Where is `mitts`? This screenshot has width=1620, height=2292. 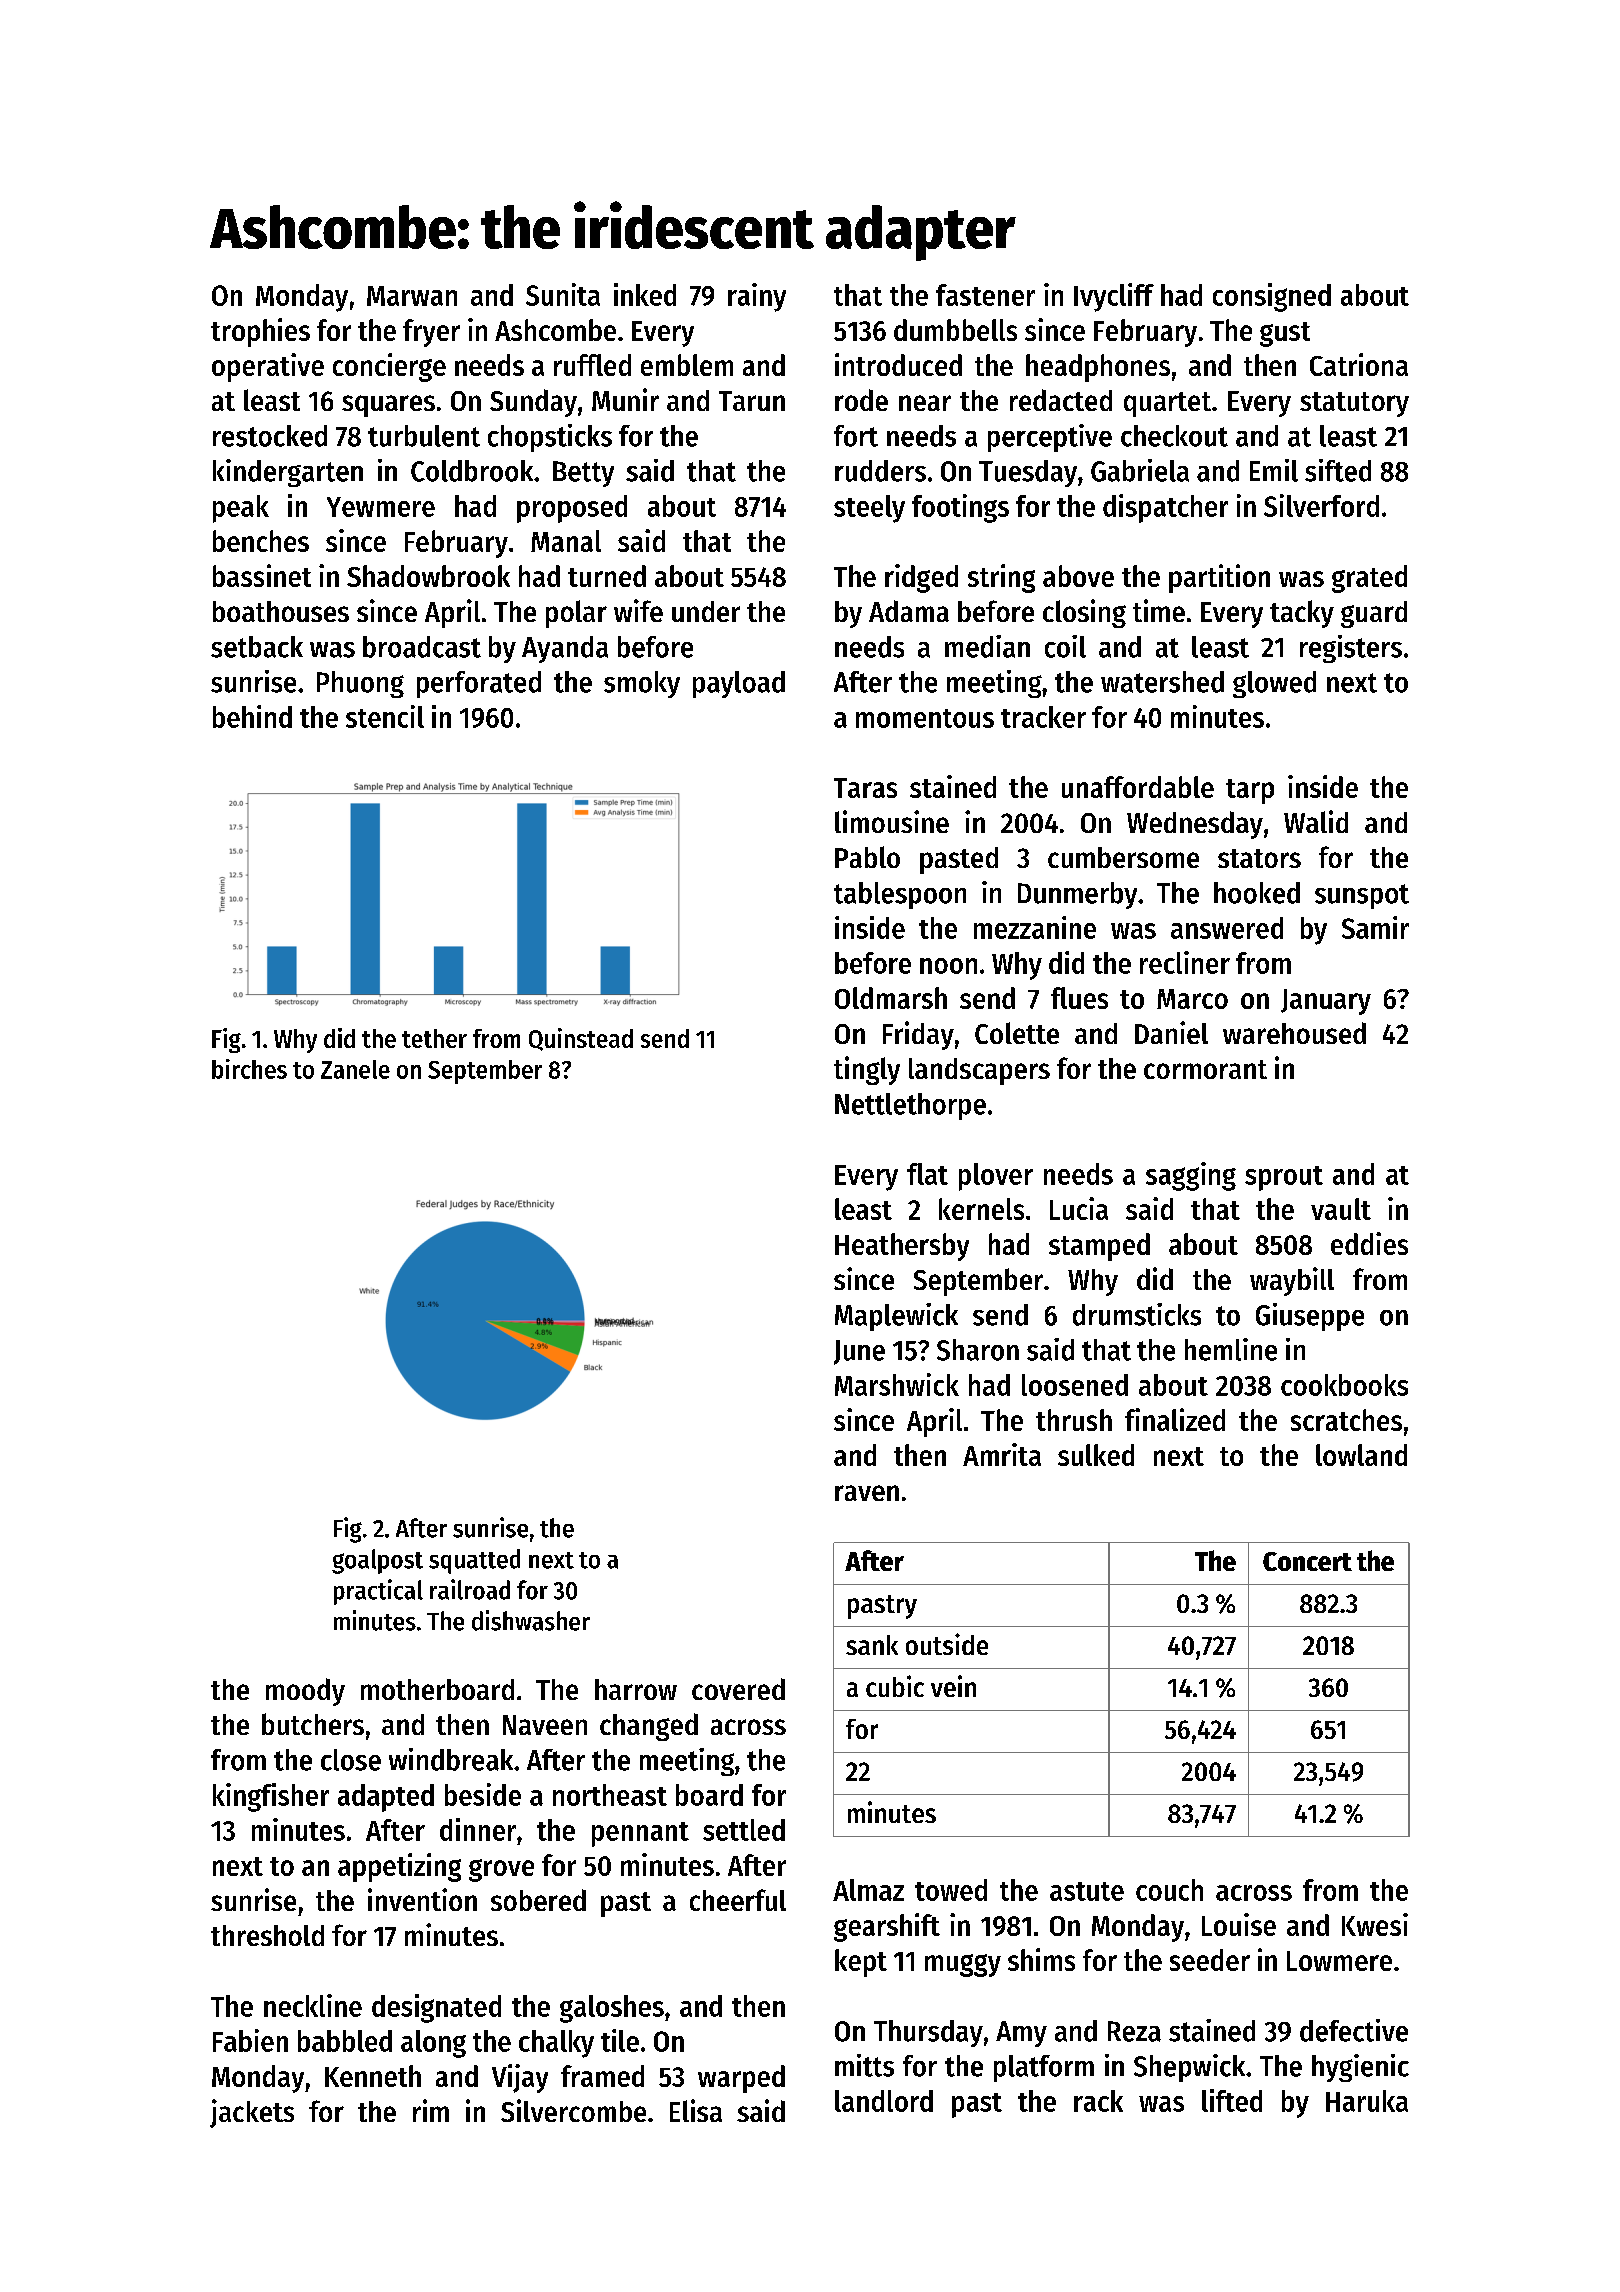
mitts is located at coordinates (864, 2065).
